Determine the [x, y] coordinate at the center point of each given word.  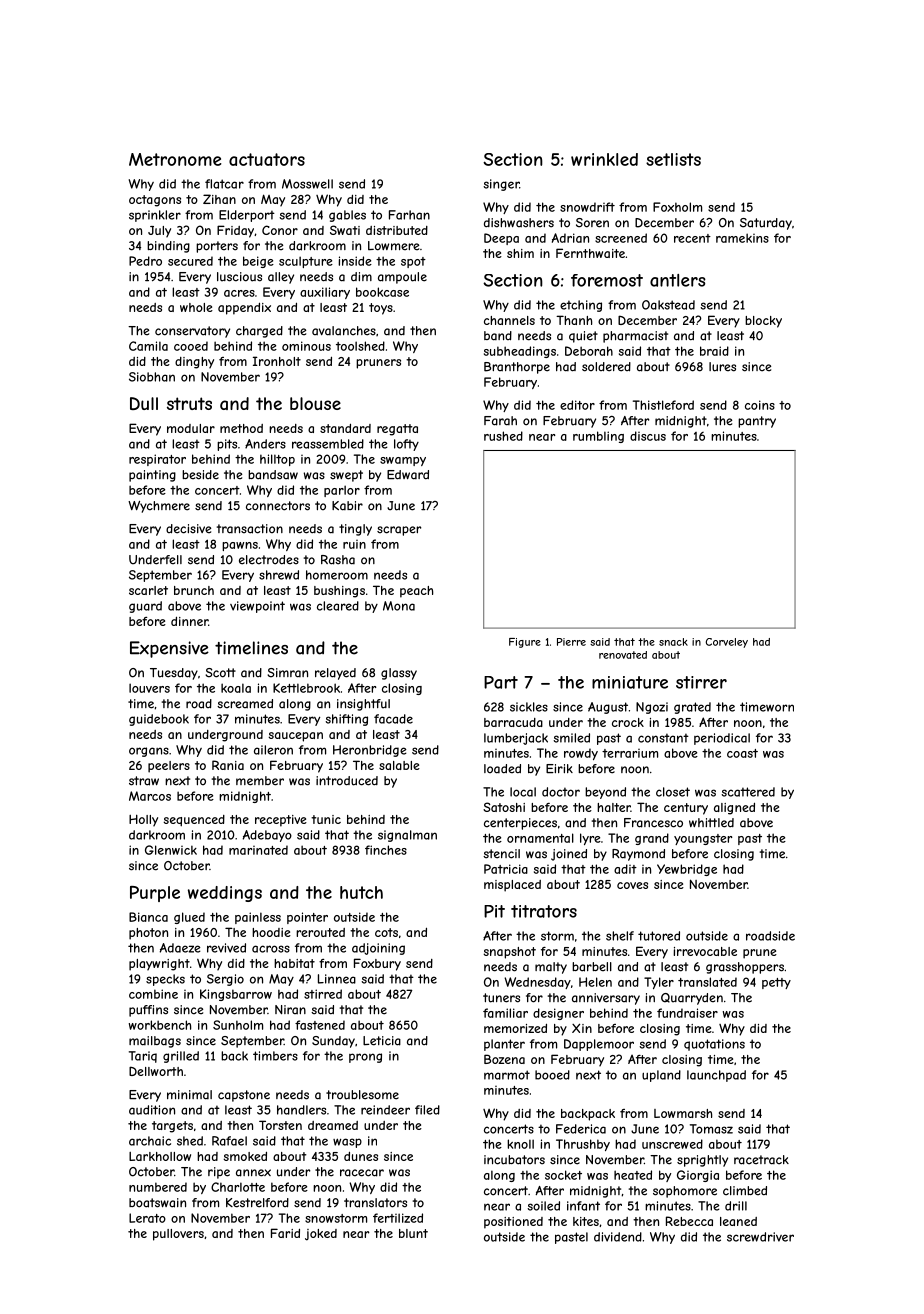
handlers [301, 1110]
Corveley [727, 643]
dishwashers [519, 223]
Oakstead [668, 305]
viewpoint [257, 607]
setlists [673, 159]
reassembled [328, 444]
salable [399, 765]
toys [381, 309]
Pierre [571, 642]
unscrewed [672, 1144]
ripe [219, 1173]
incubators [514, 1160]
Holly [143, 820]
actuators [267, 159]
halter [614, 807]
